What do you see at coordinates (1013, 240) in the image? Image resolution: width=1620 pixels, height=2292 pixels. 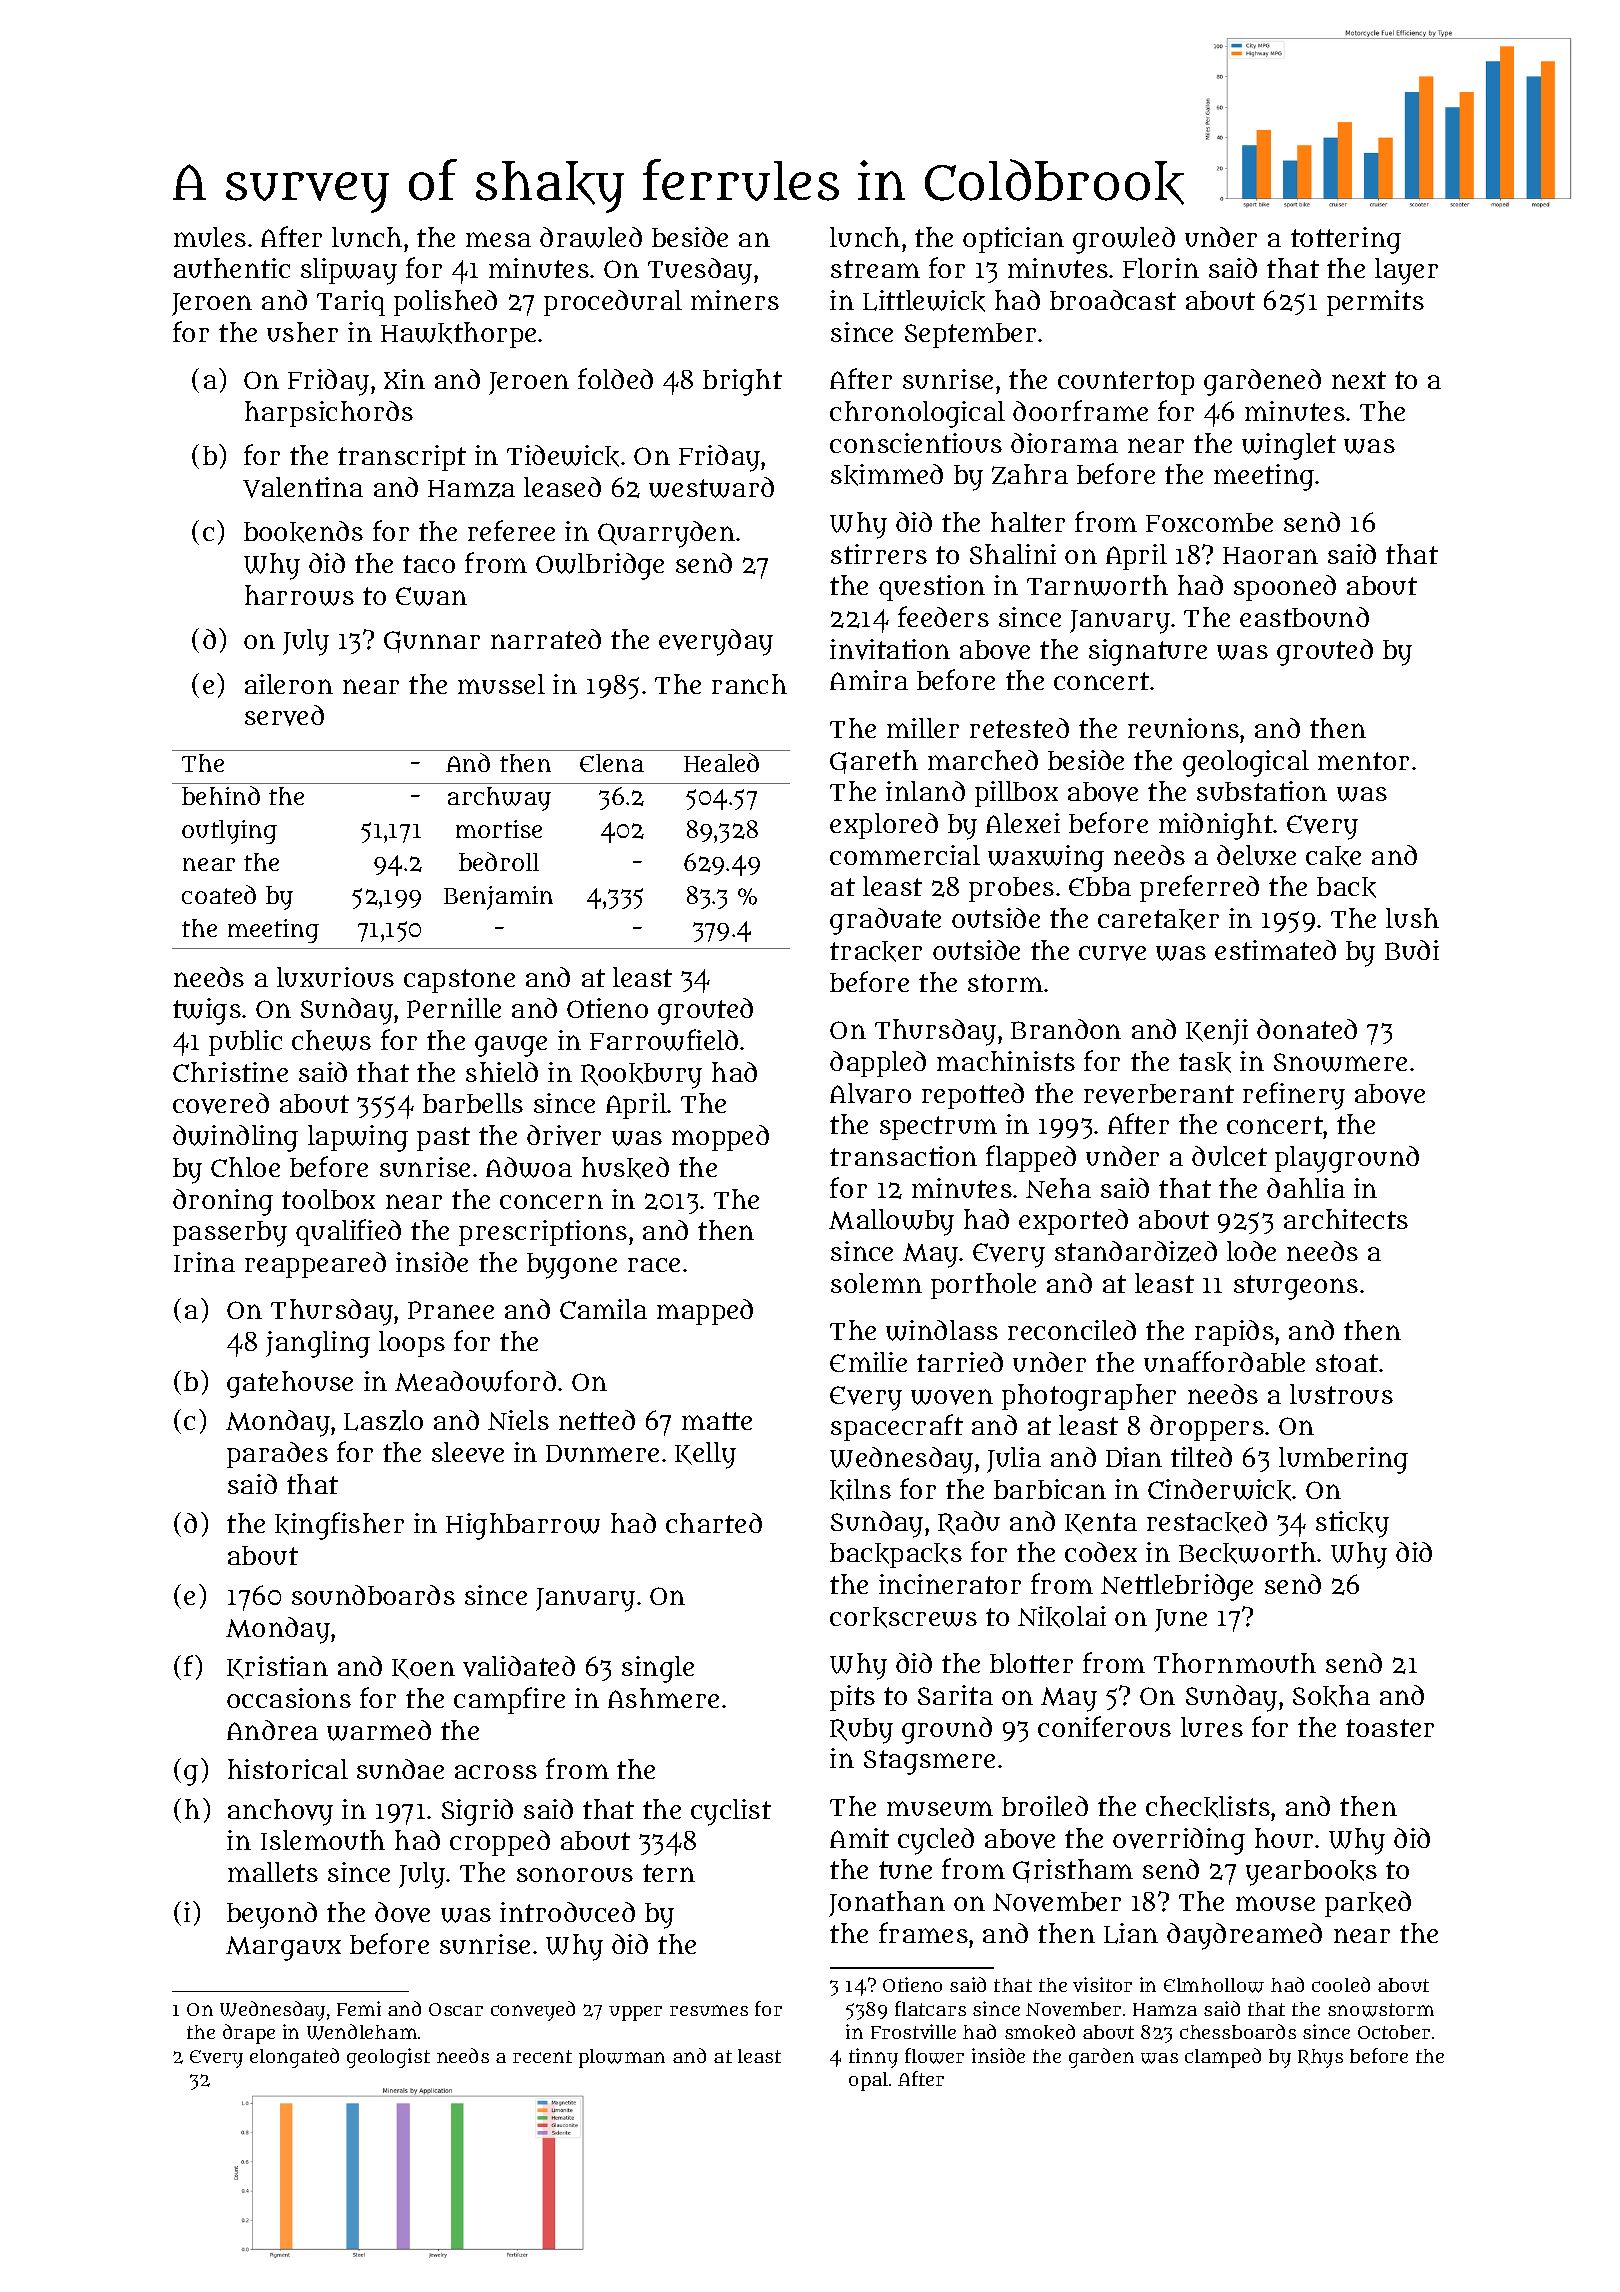 I see `optician` at bounding box center [1013, 240].
